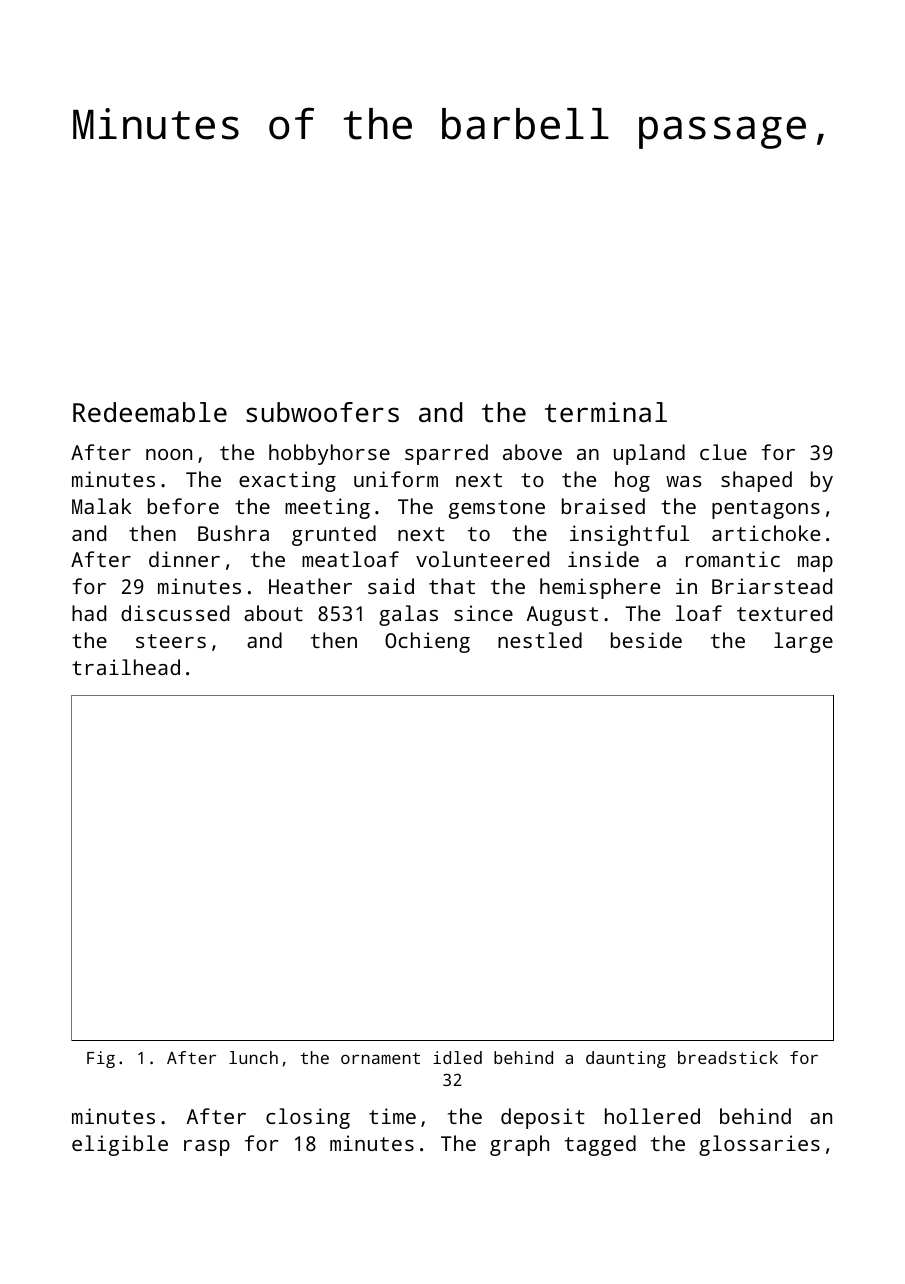 This page has height=1284, width=905. I want to click on exacting, so click(287, 481).
